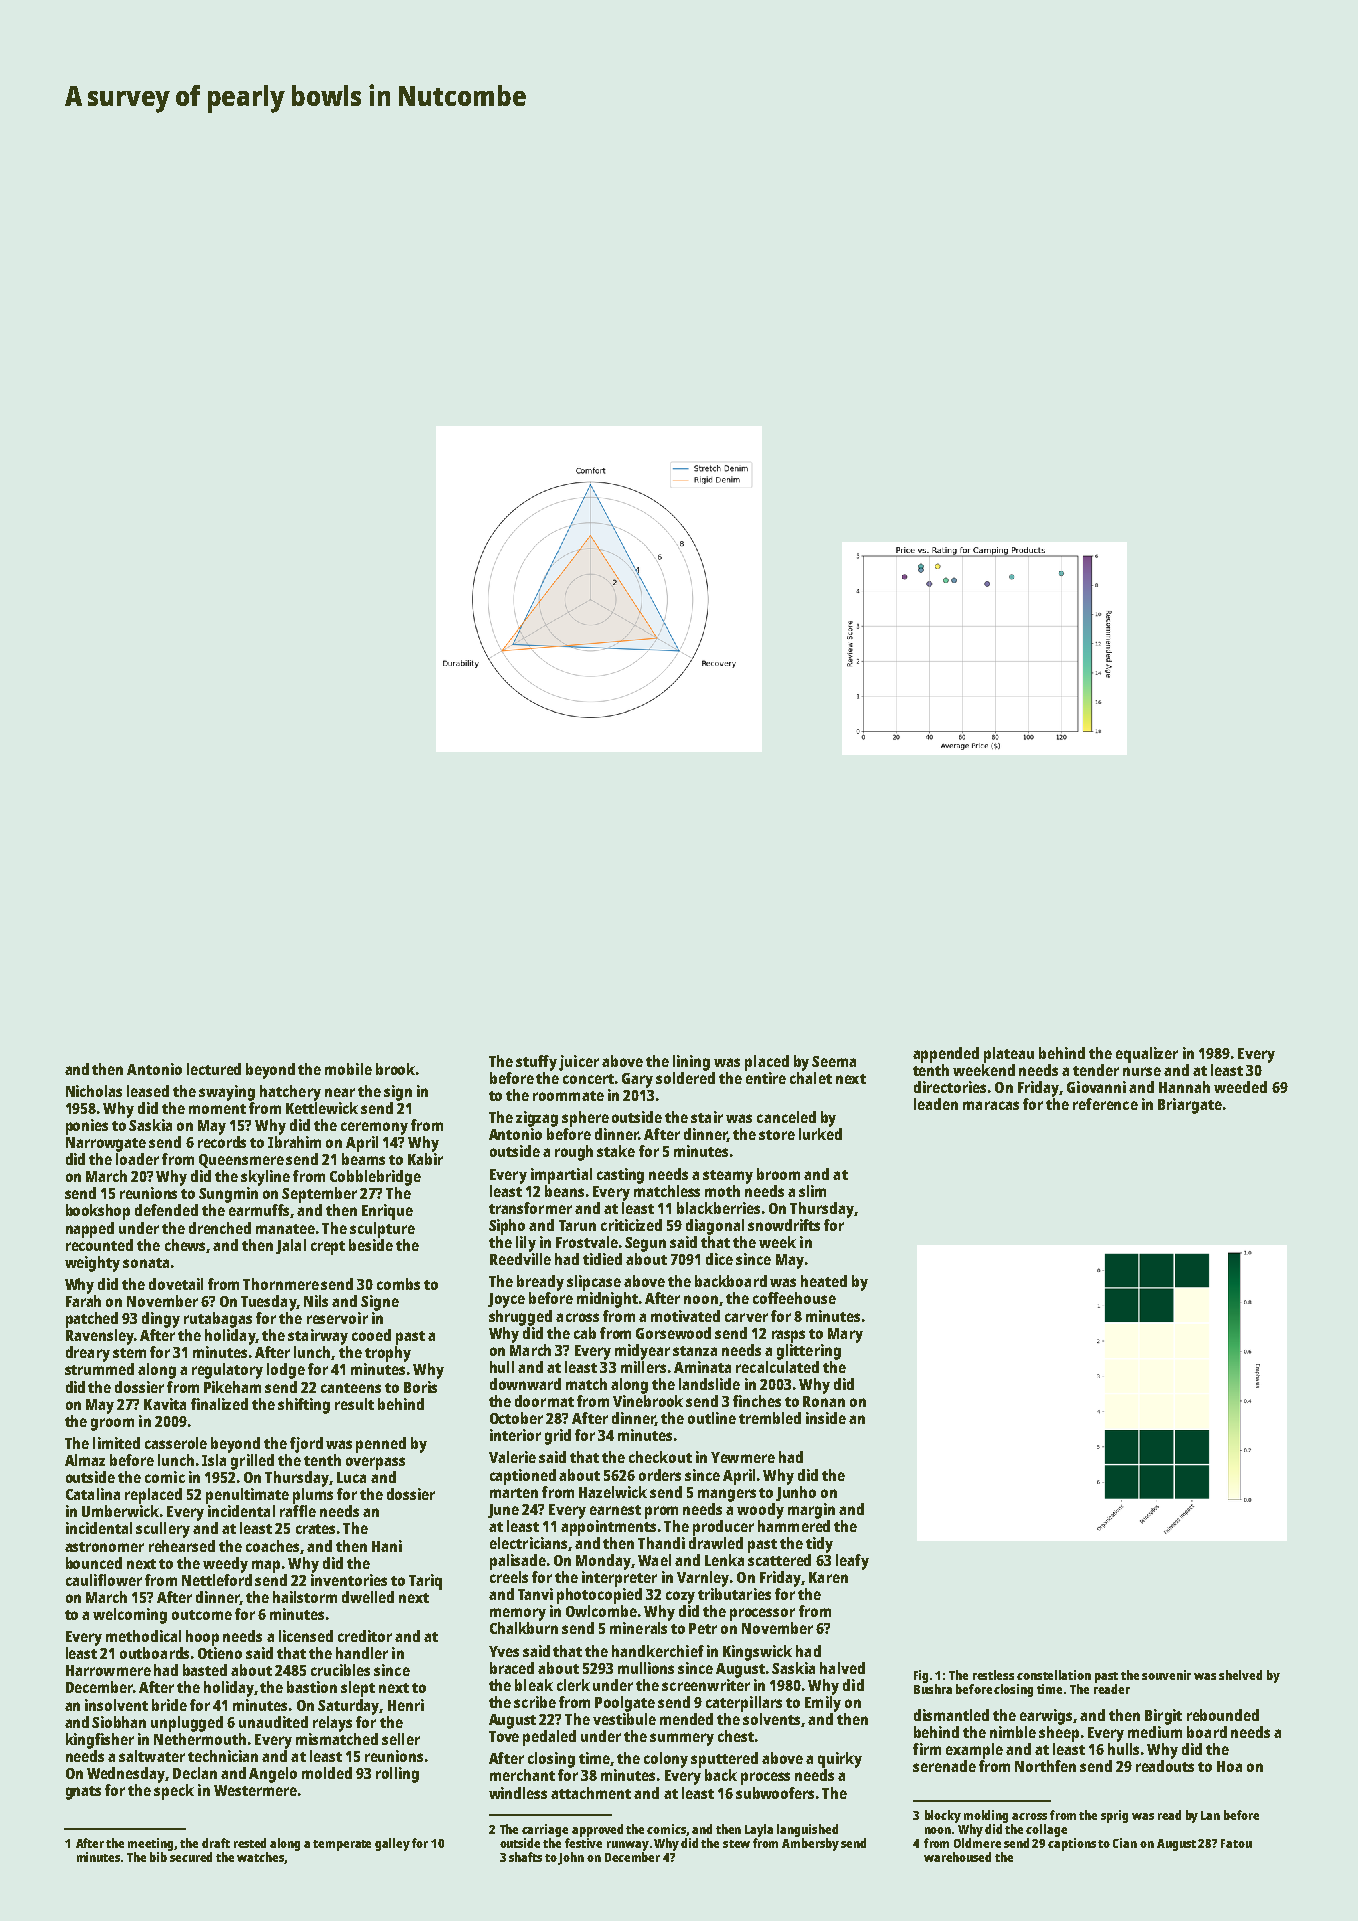  Describe the element at coordinates (613, 1492) in the page. I see `Hazelwick` at that location.
